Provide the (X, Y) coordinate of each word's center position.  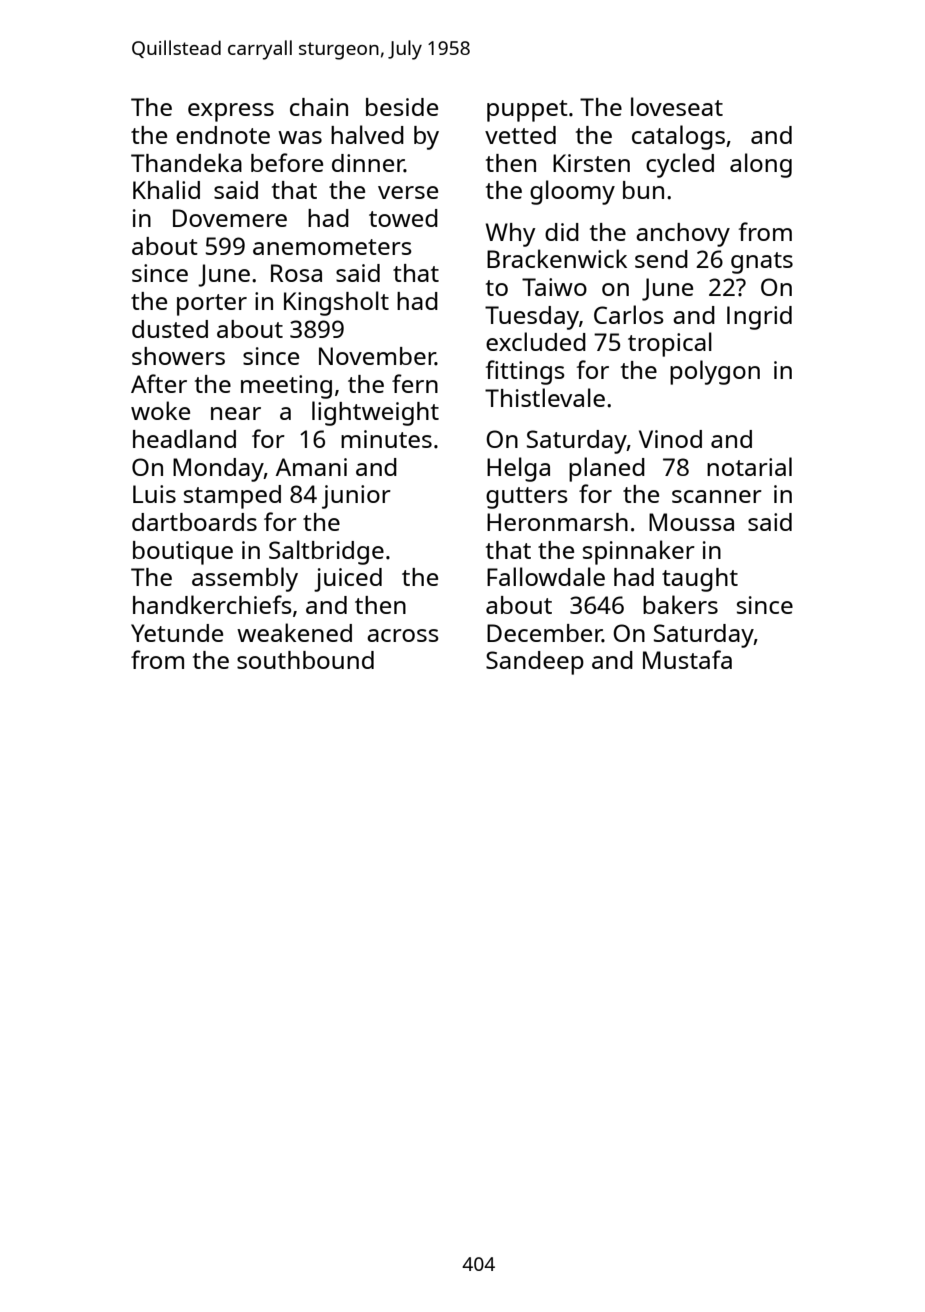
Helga (518, 469)
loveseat (677, 106)
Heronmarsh (557, 522)
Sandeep (535, 663)
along (761, 165)
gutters (527, 498)
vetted (520, 135)
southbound (305, 660)
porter (212, 305)
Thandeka (186, 162)
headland (184, 438)
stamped (232, 497)
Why (511, 235)
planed (607, 469)
